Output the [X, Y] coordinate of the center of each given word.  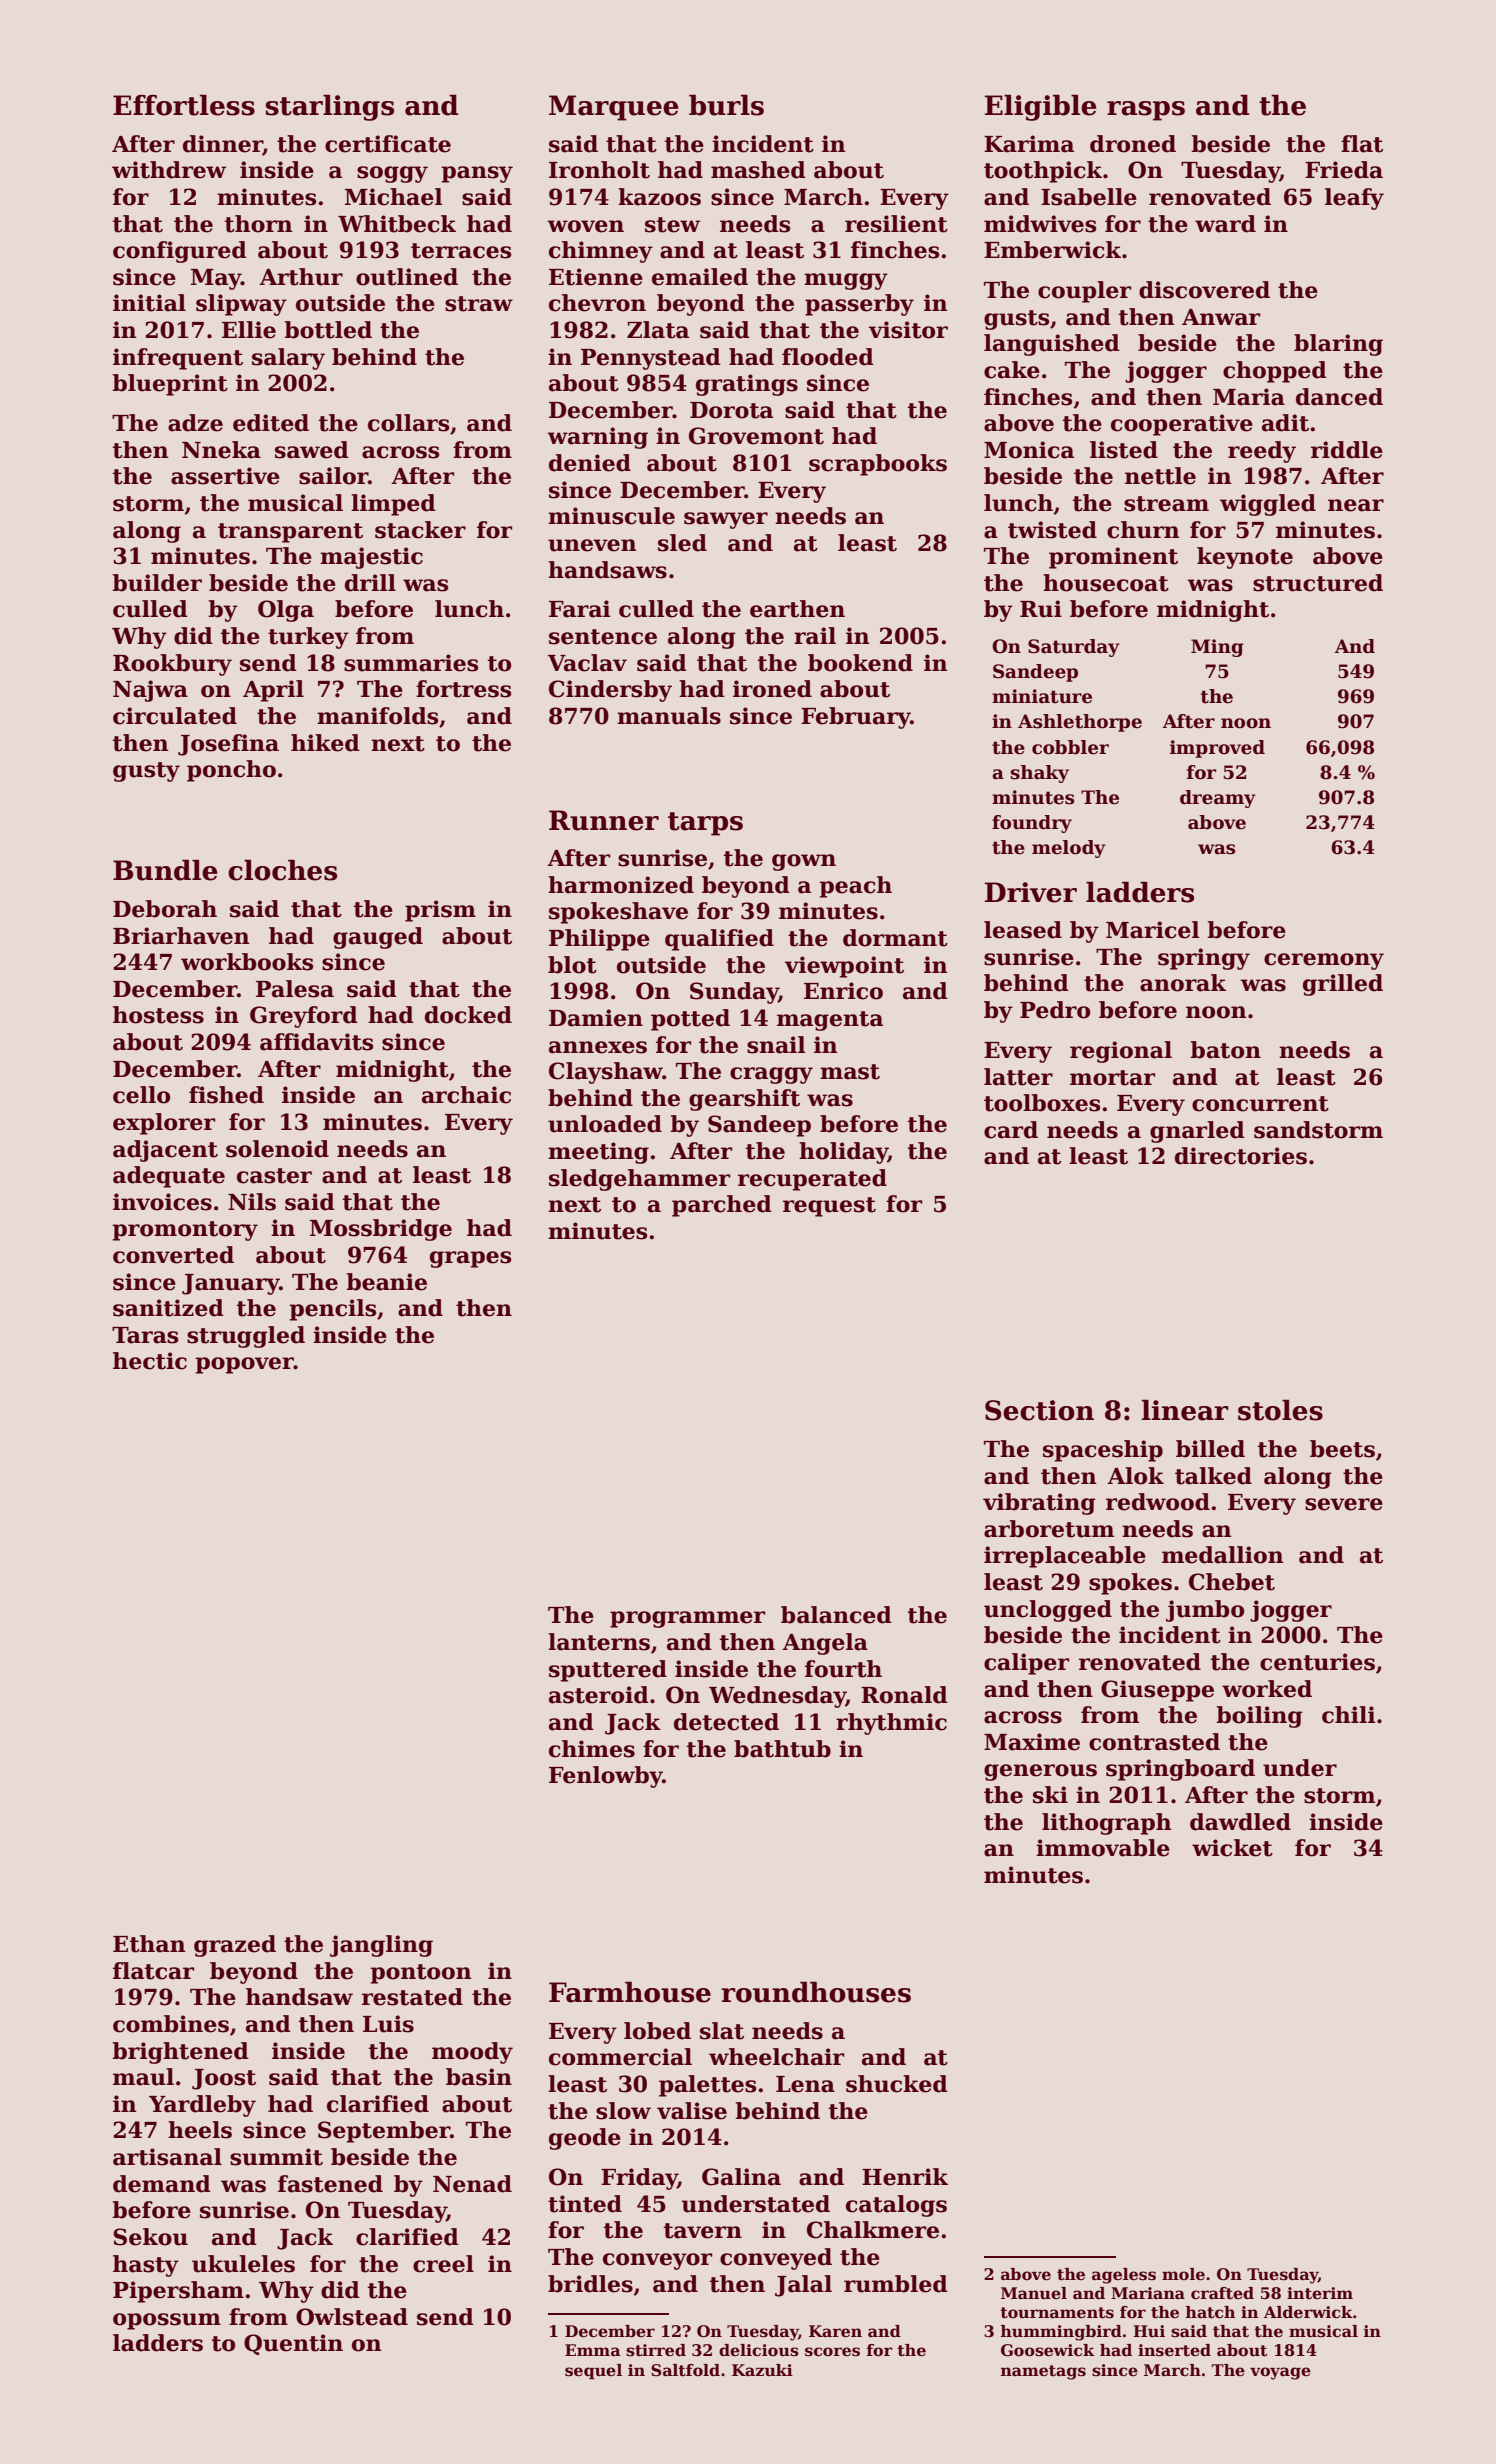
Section [1039, 1410]
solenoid [277, 1149]
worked [1267, 1689]
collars [408, 423]
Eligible [1041, 107]
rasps [1146, 111]
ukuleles [243, 2264]
